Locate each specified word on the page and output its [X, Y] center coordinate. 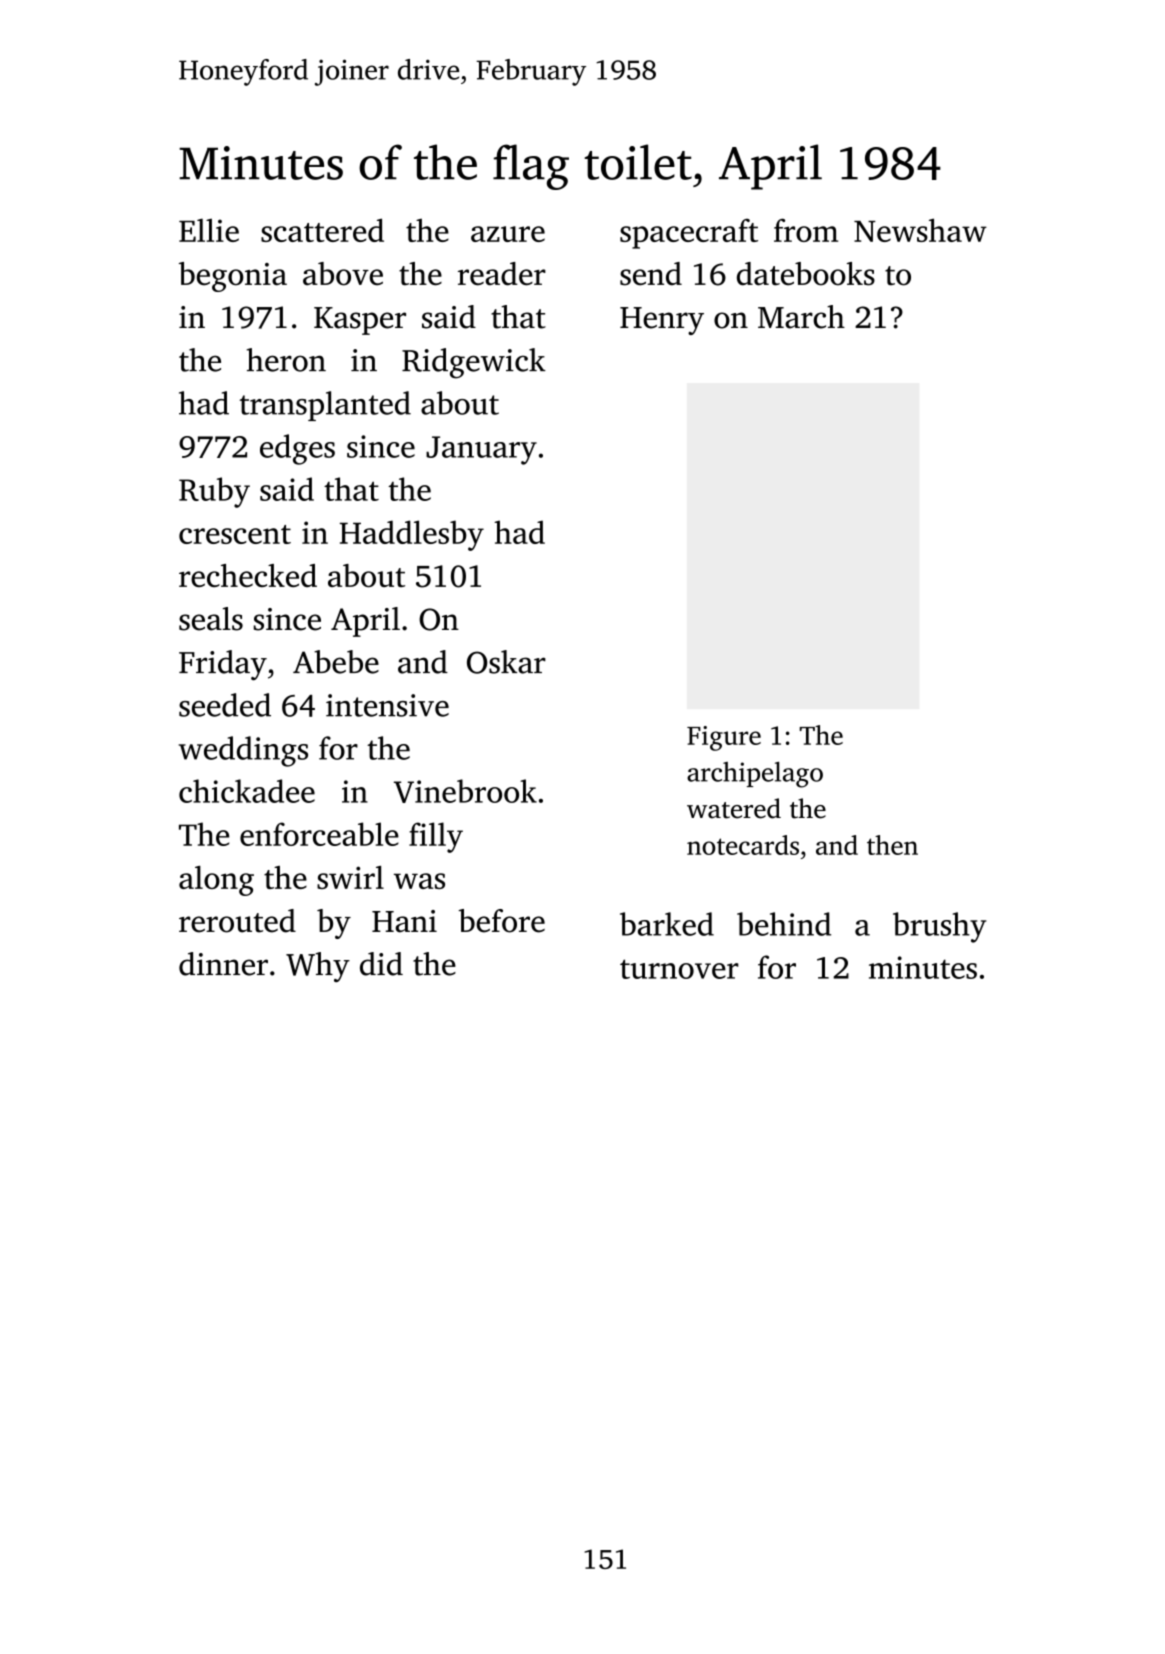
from [806, 230]
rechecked [248, 575]
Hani [404, 921]
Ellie [209, 230]
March [801, 317]
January [481, 450]
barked [667, 924]
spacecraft [689, 234]
